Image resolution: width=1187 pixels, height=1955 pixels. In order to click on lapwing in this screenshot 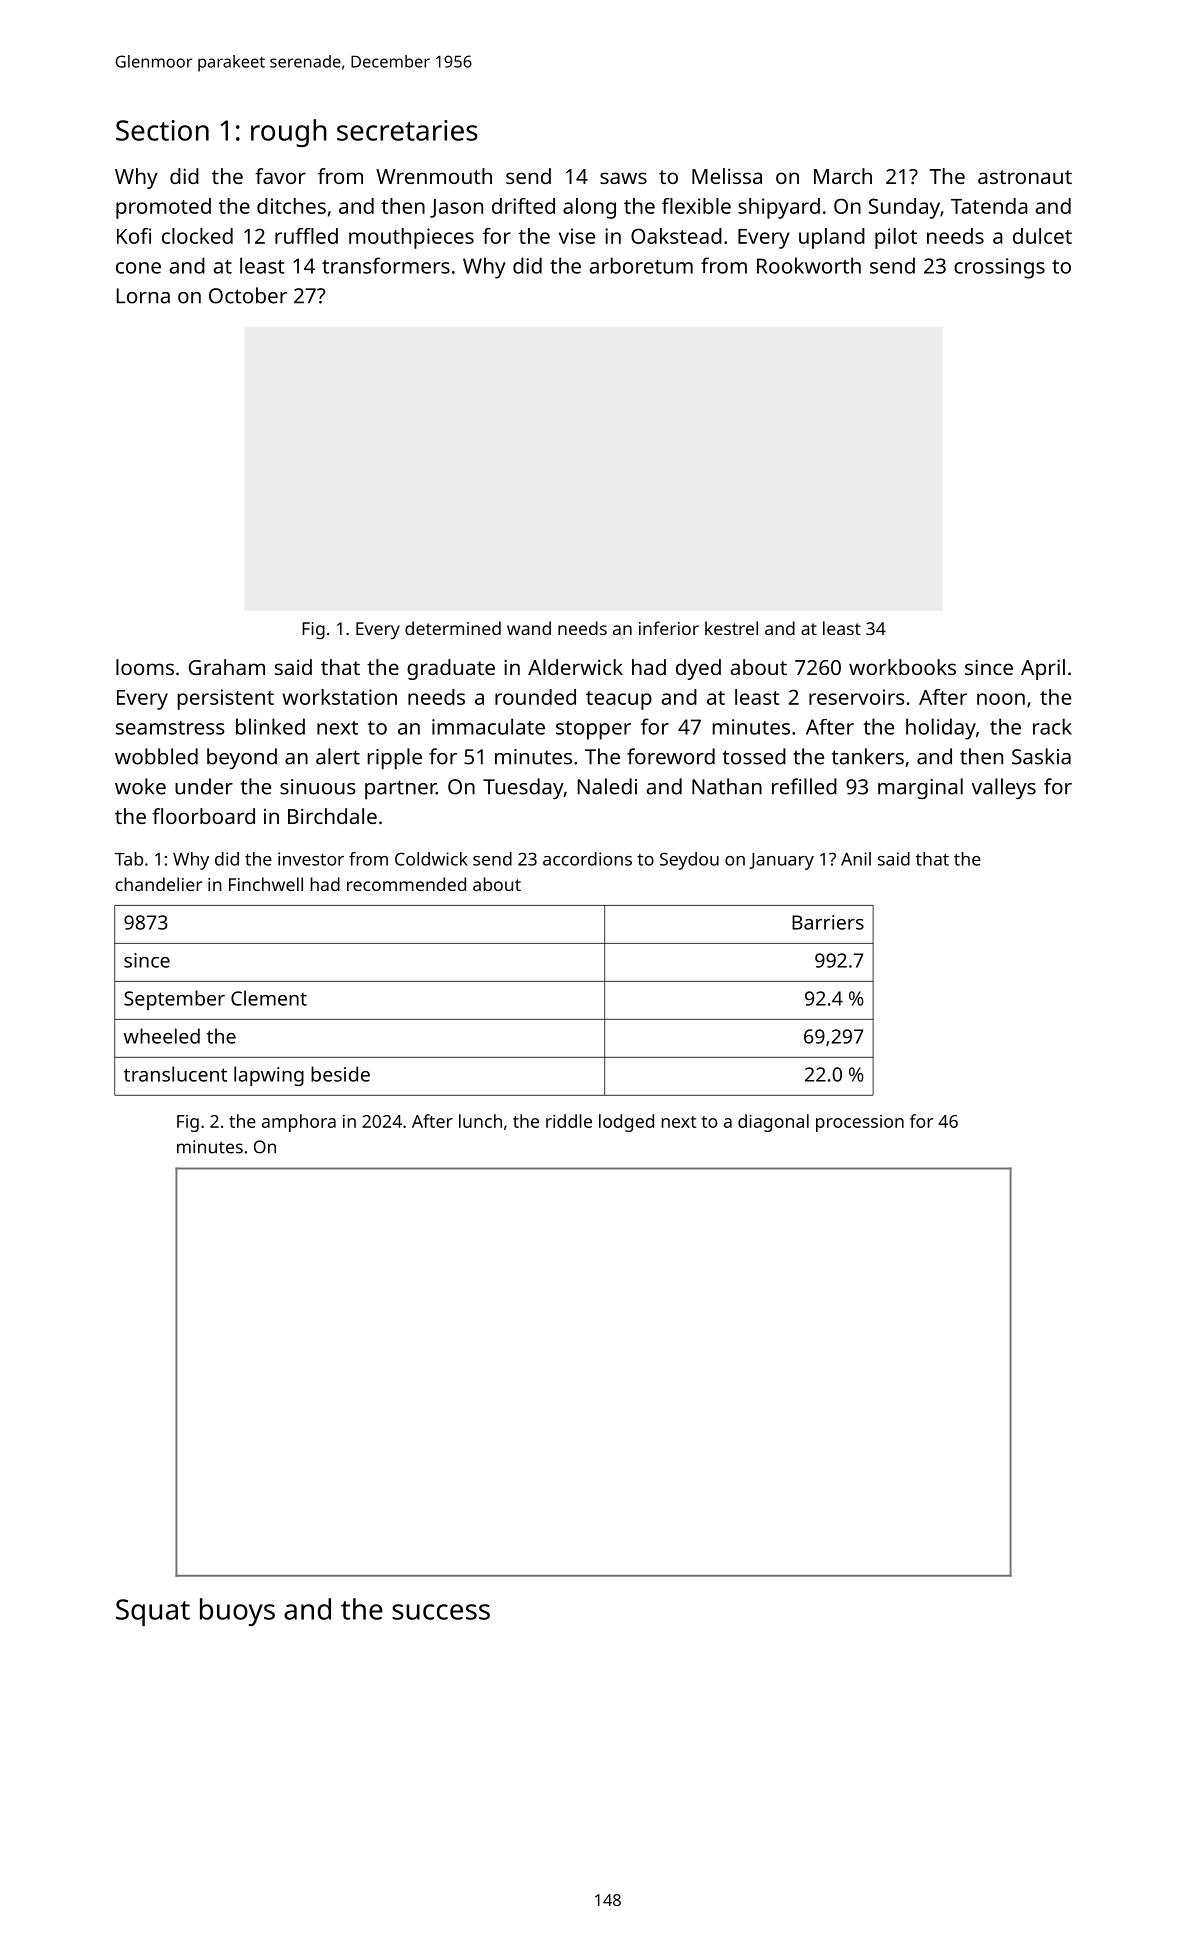, I will do `click(269, 1076)`.
